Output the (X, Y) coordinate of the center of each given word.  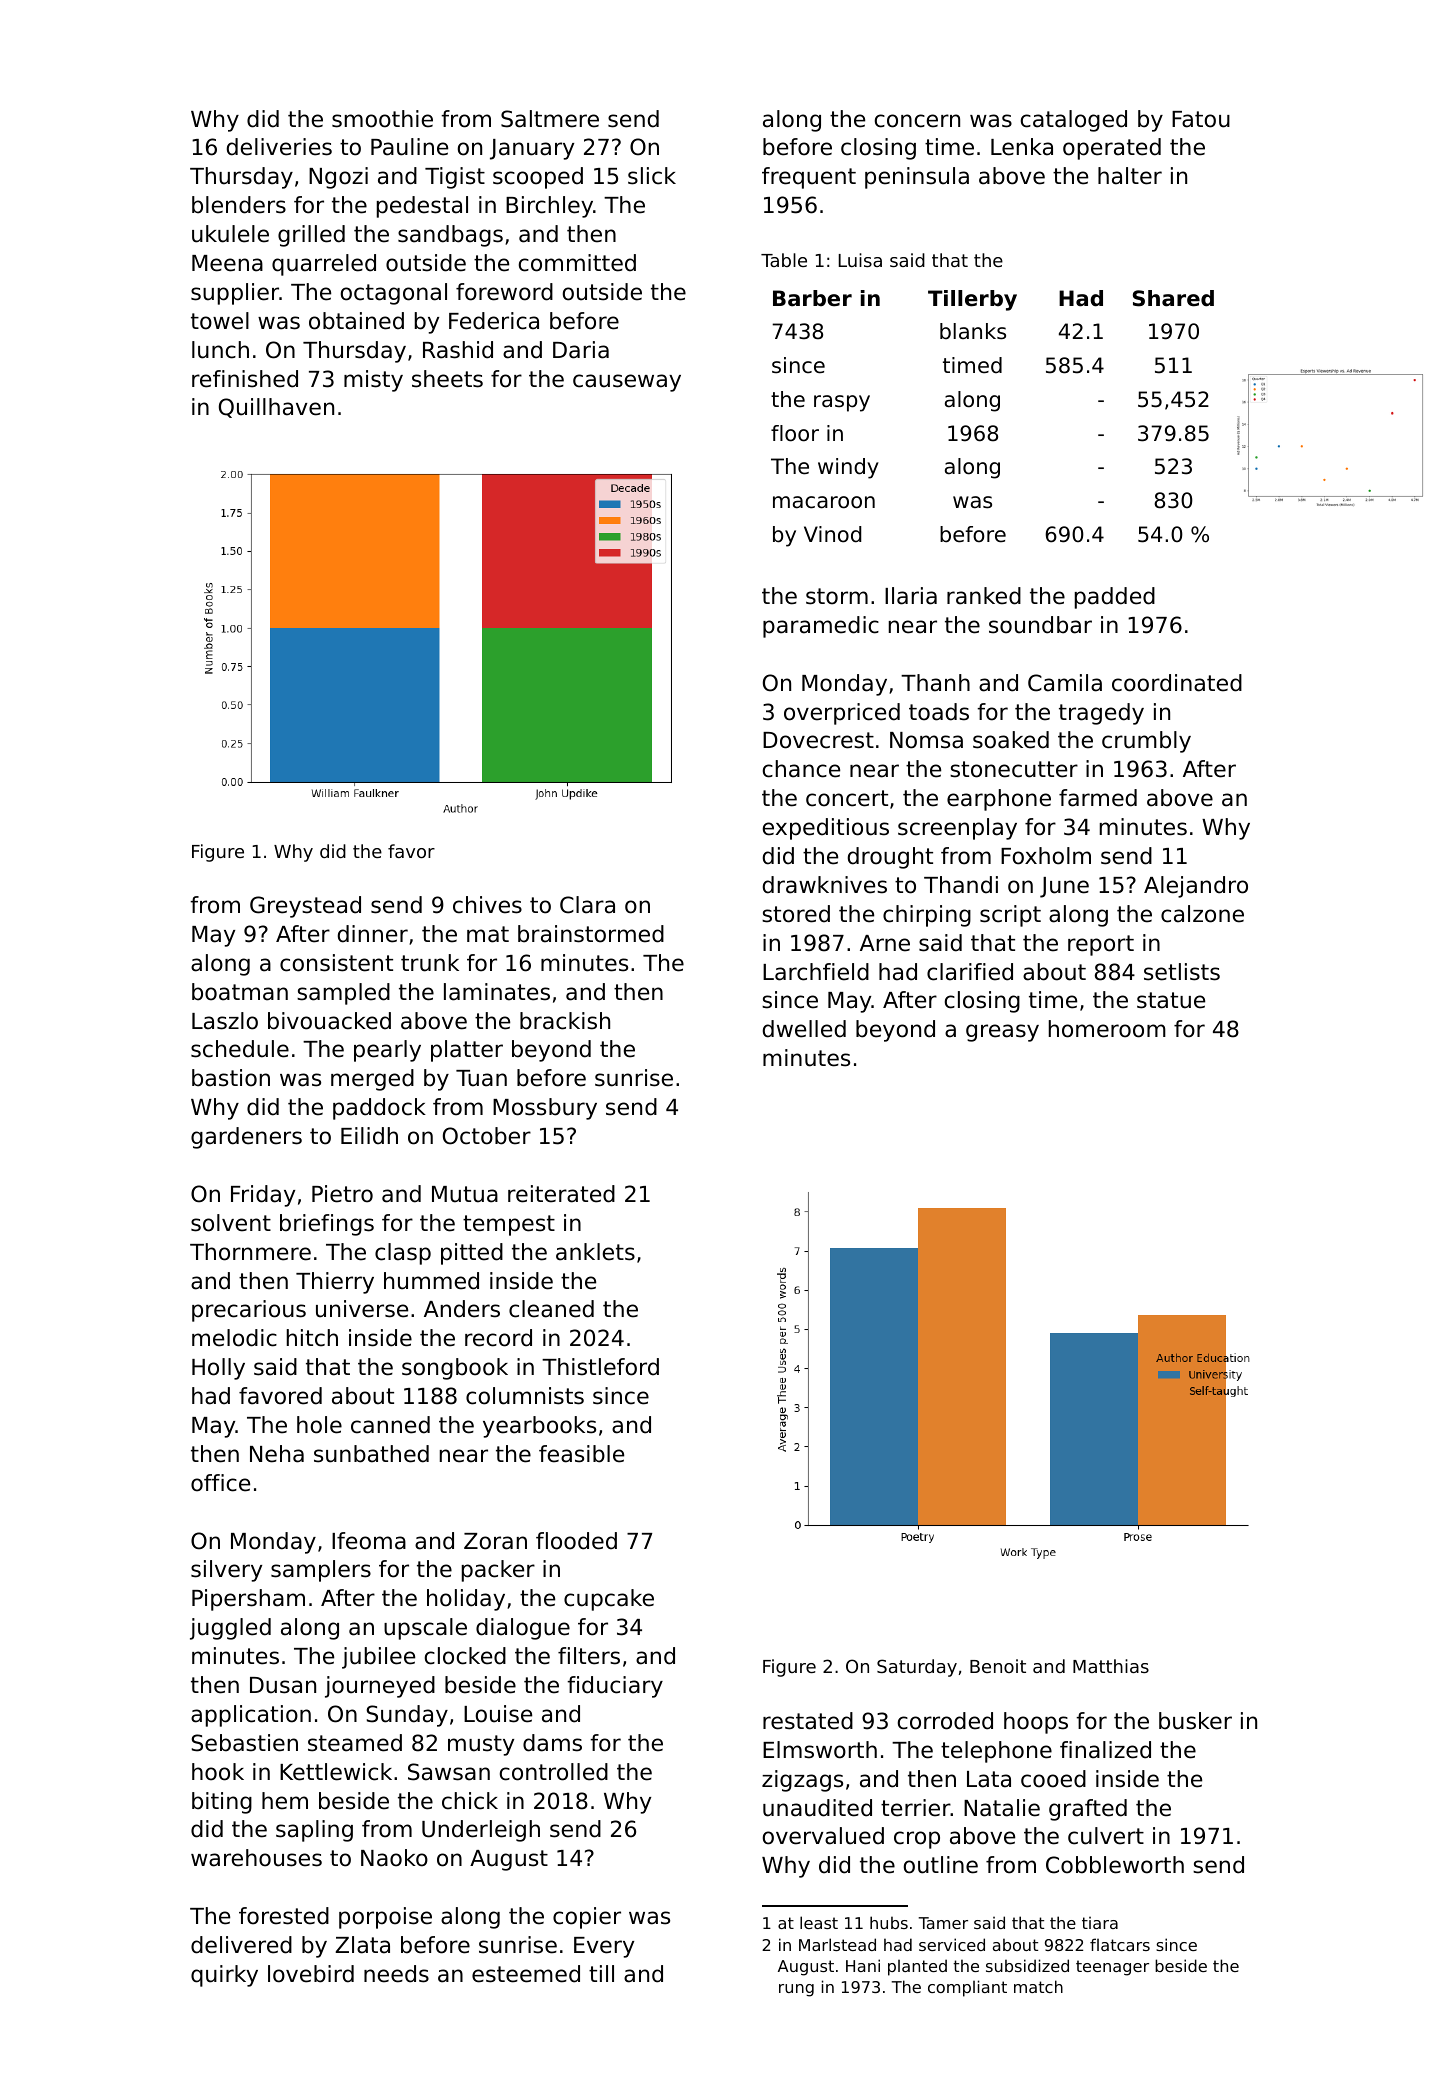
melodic (234, 1338)
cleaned (551, 1309)
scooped (538, 178)
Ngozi (338, 178)
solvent (231, 1223)
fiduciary (615, 1687)
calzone (1202, 914)
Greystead (305, 907)
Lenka (1022, 147)
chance (801, 769)
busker (1195, 1721)
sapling (314, 1831)
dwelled (804, 1029)
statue (1171, 1000)
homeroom (1107, 1029)
